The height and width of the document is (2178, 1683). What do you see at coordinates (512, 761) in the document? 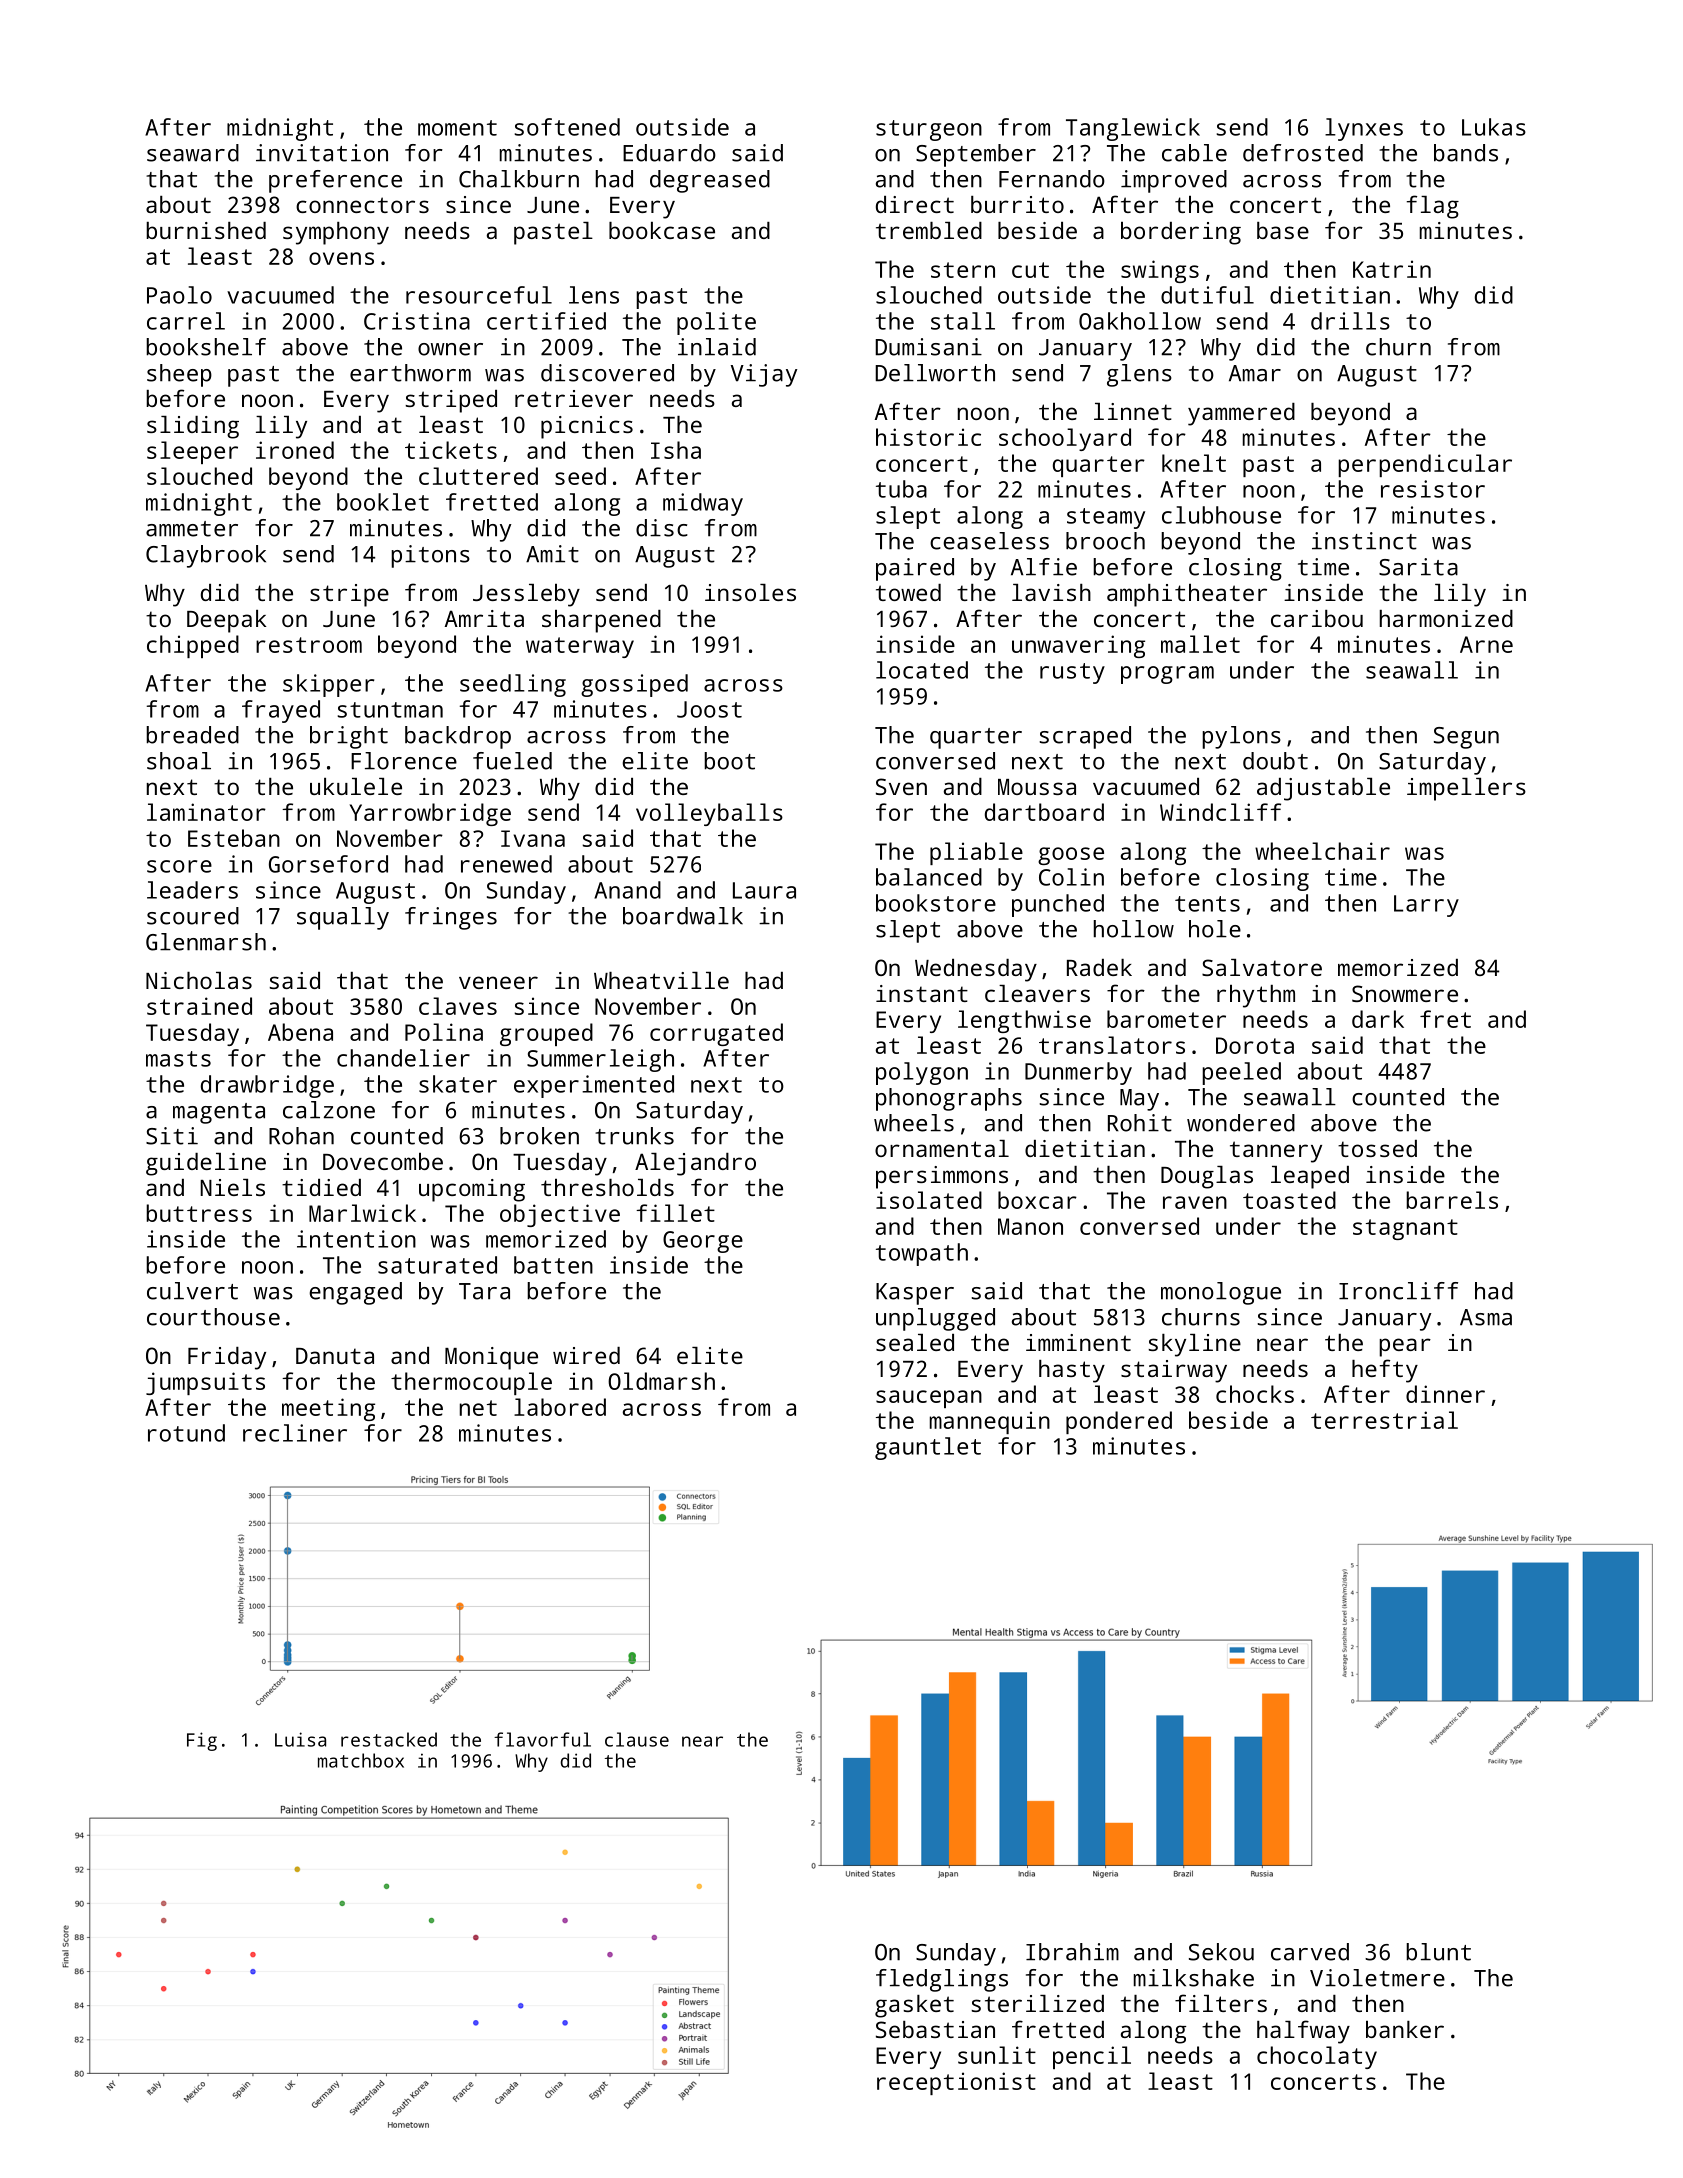
I see `fueled` at bounding box center [512, 761].
